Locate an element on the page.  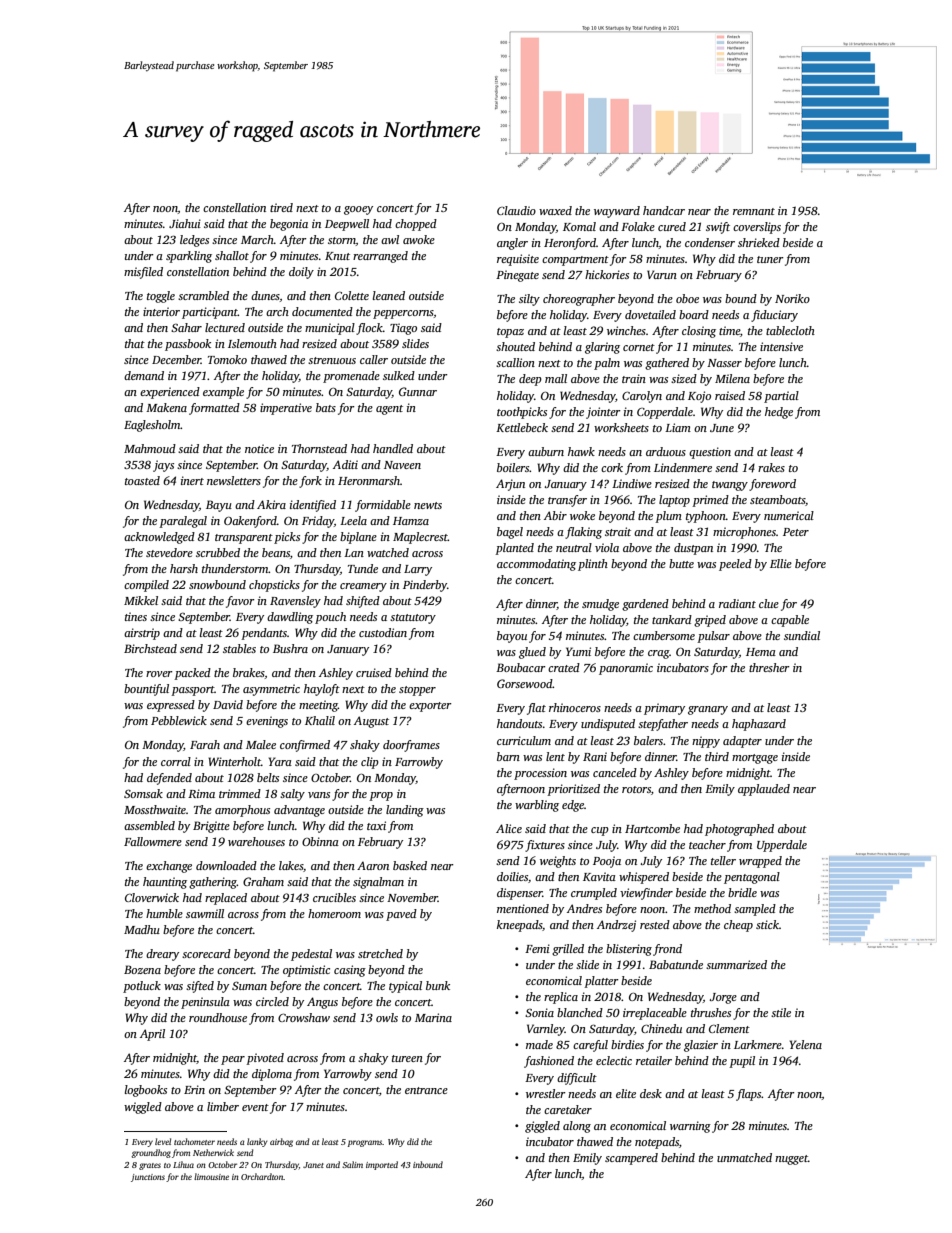
doorframes is located at coordinates (411, 746).
